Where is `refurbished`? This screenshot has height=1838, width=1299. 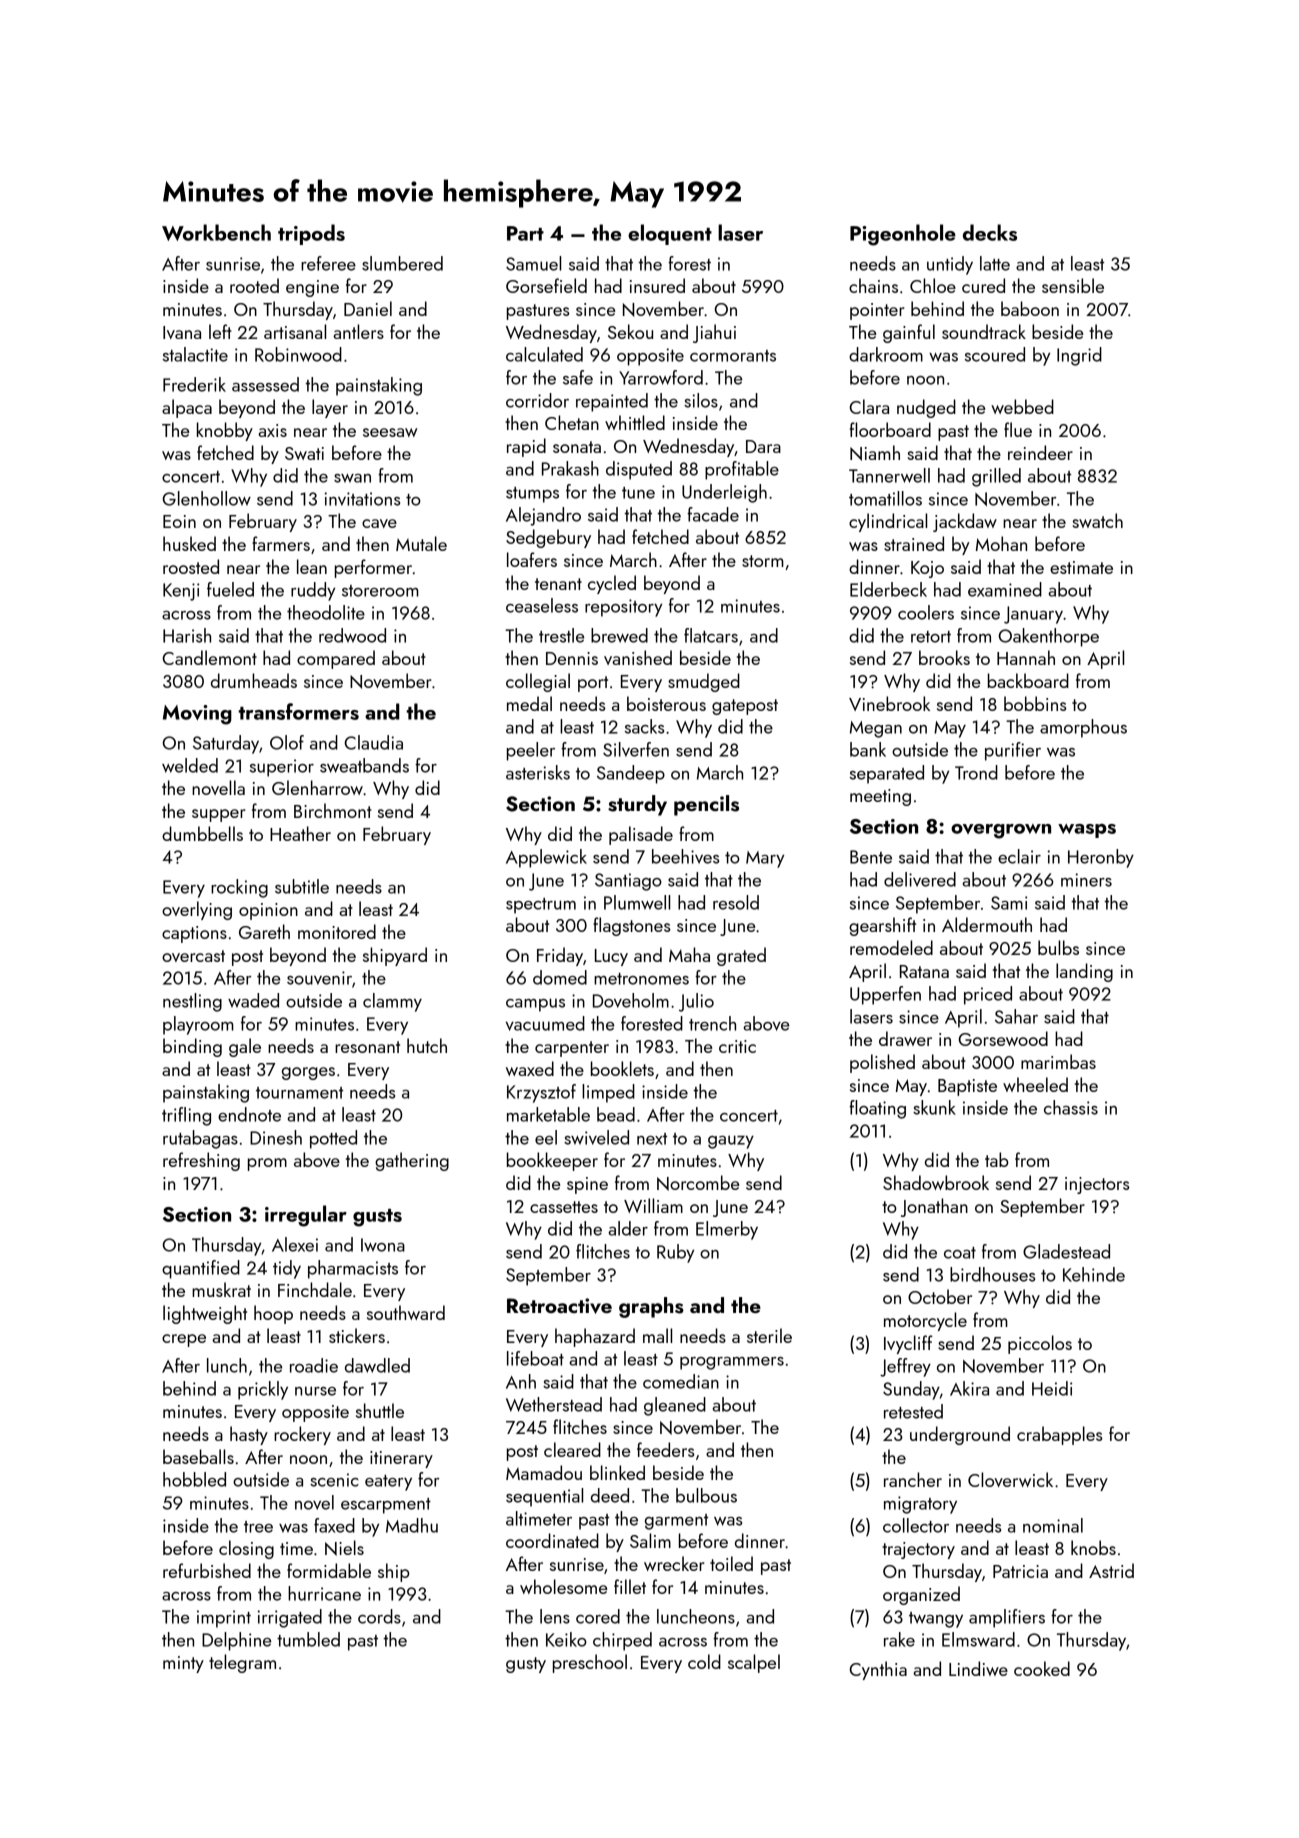
refurbished is located at coordinates (207, 1570).
